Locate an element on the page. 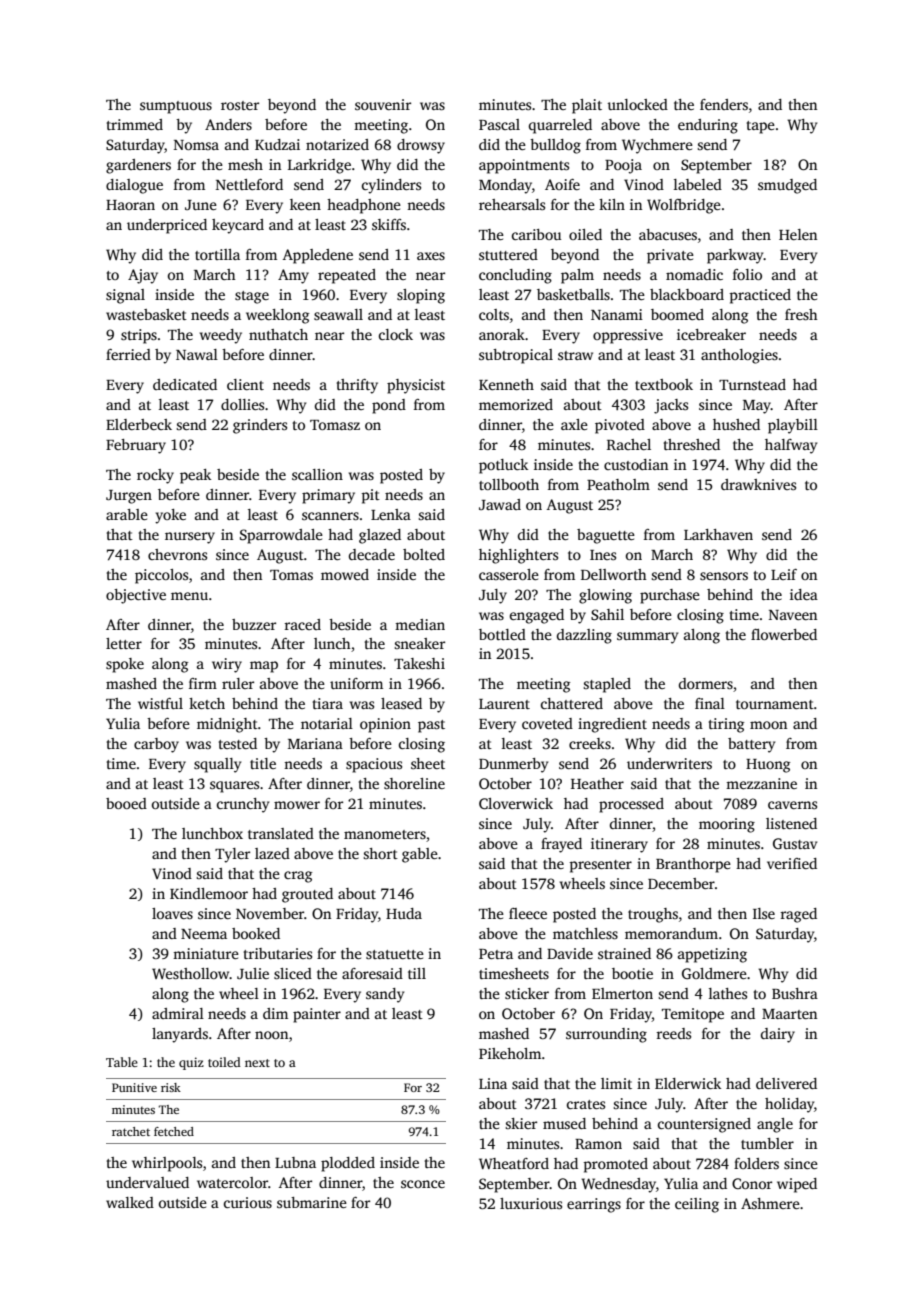 This page has height=1308, width=924. walked is located at coordinates (130, 1202).
